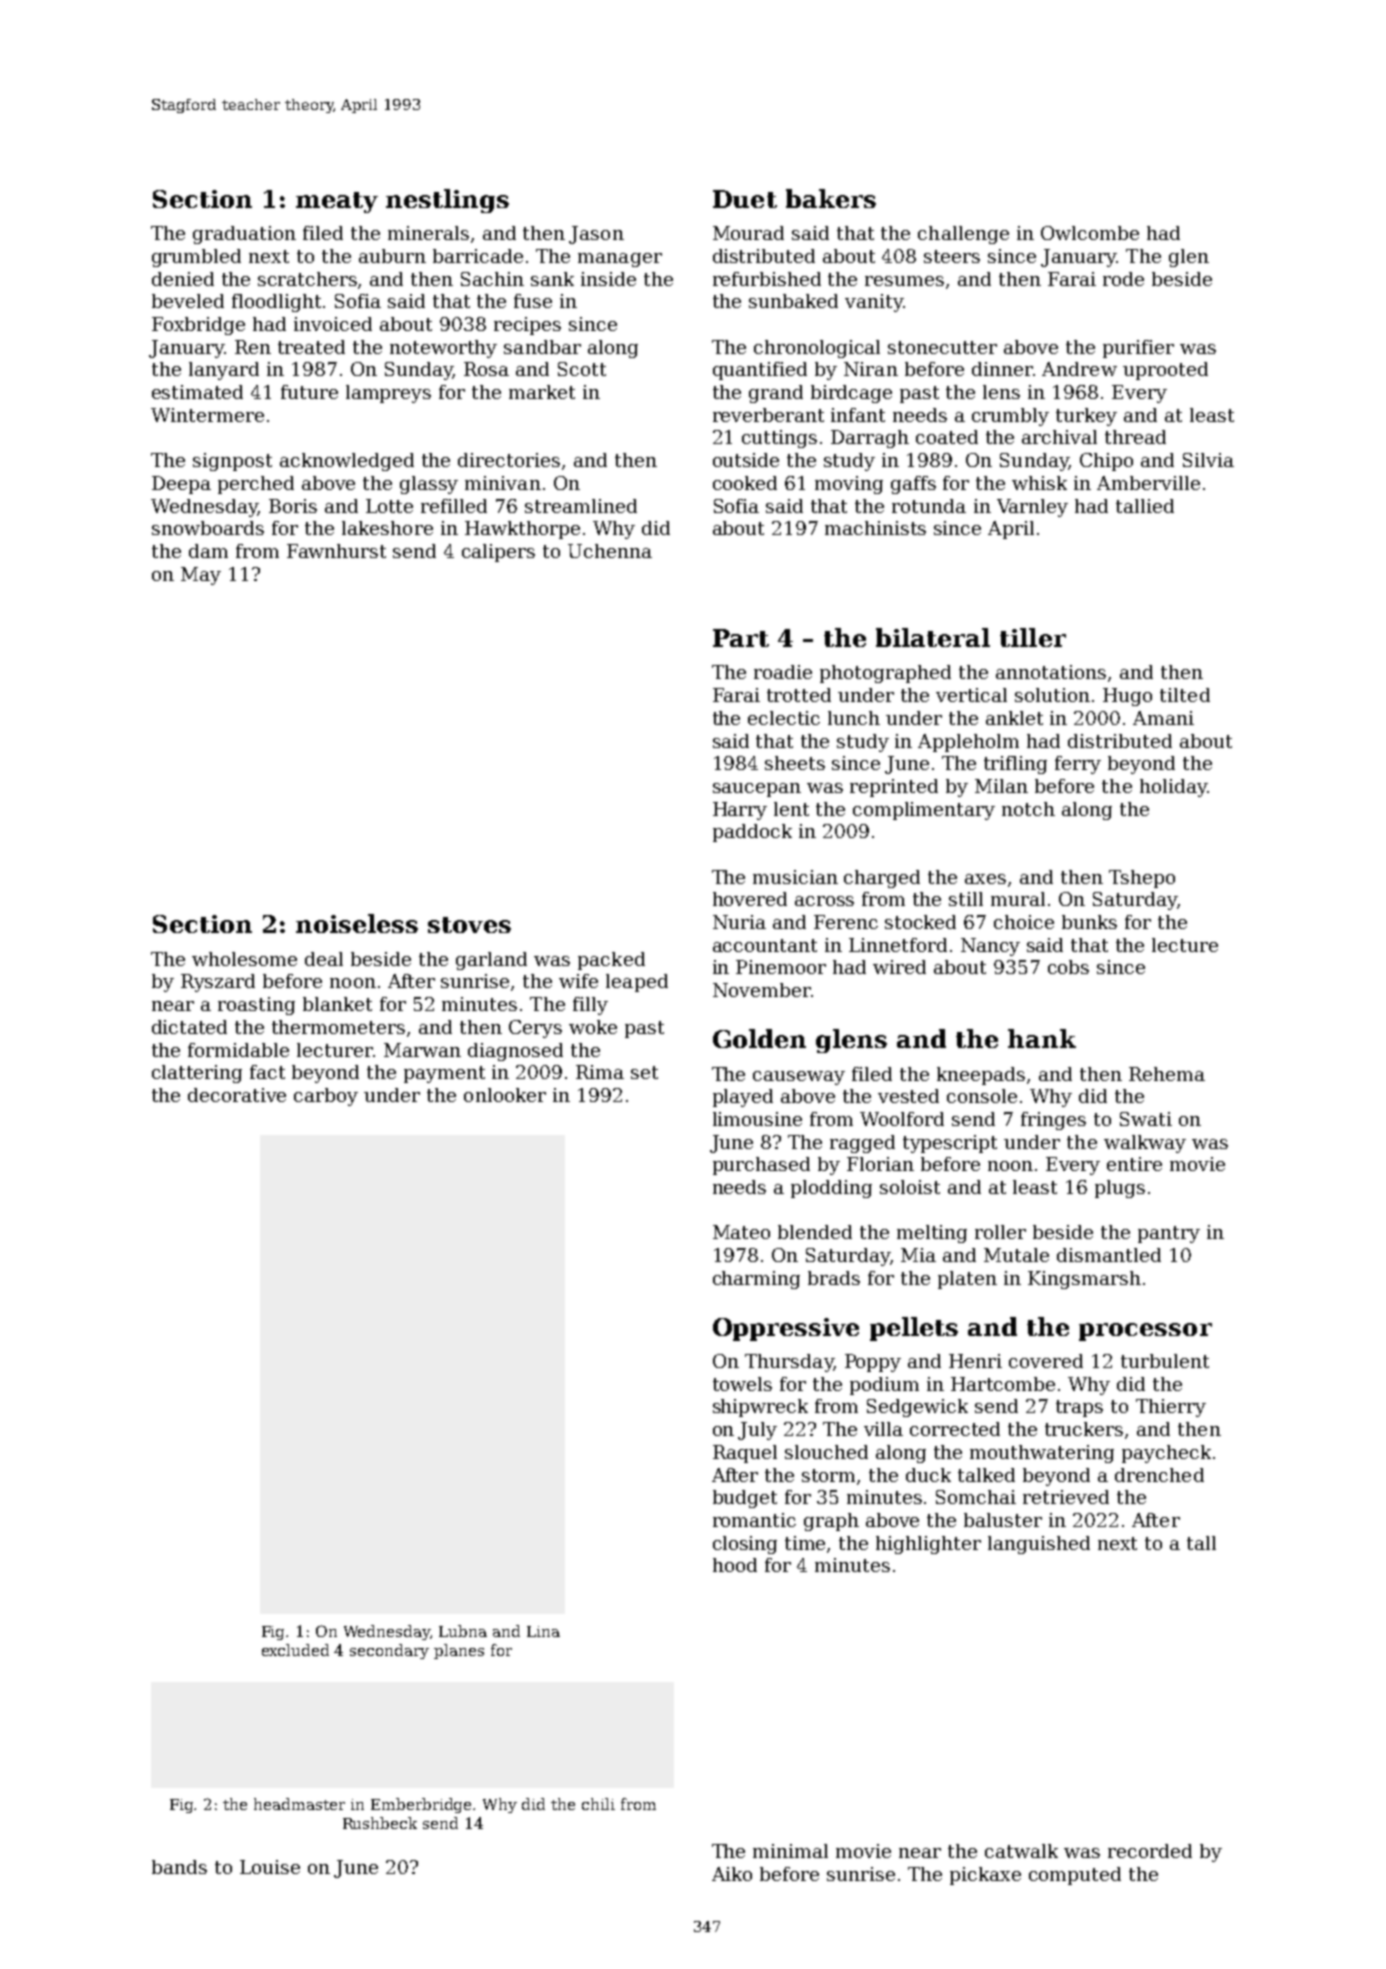 This document has width=1386, height=1969. I want to click on Duet, so click(745, 199).
